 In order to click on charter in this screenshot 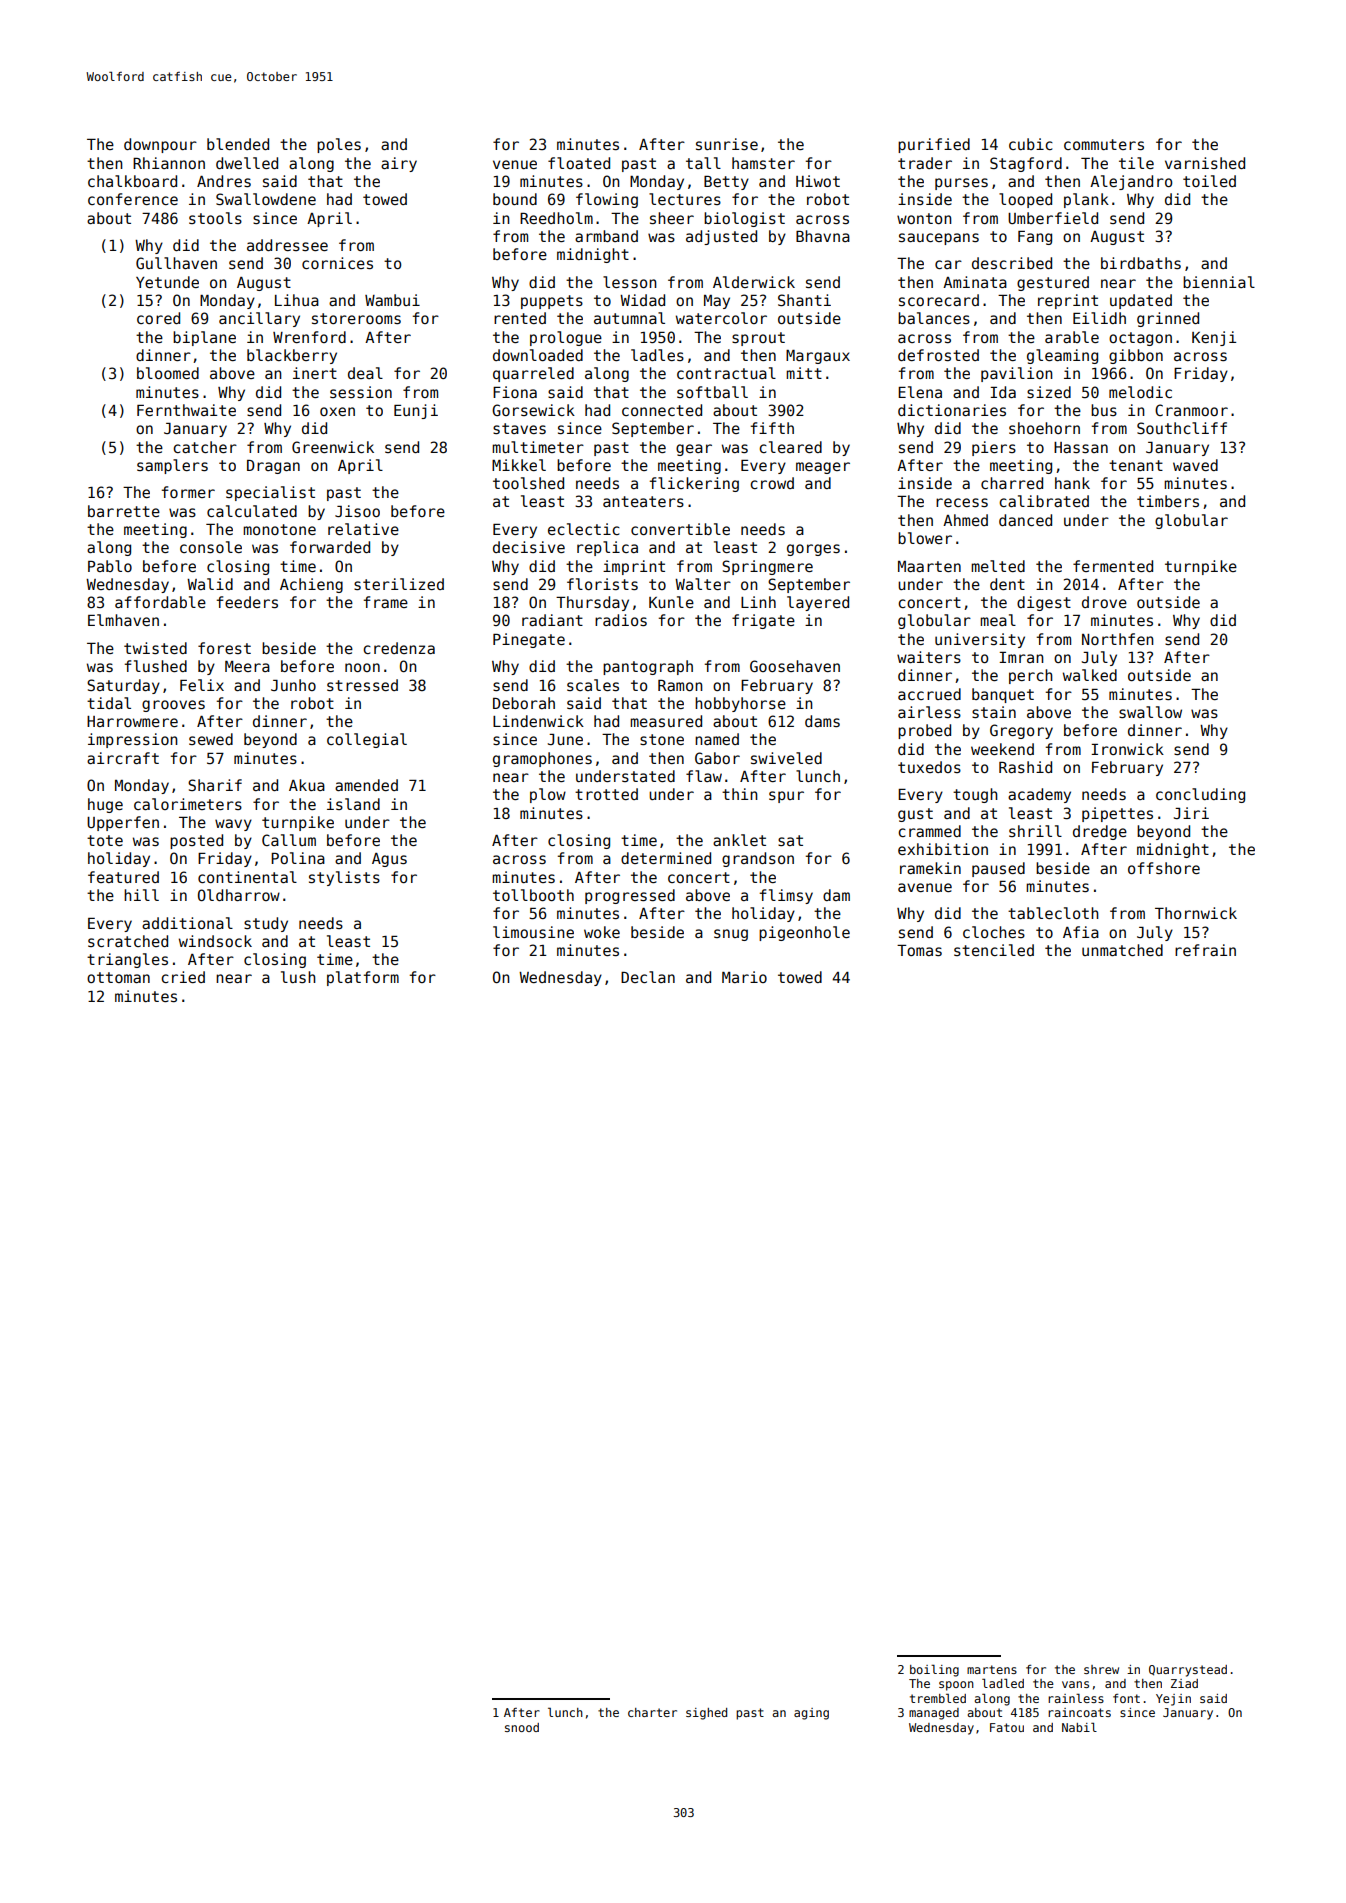, I will do `click(652, 1712)`.
